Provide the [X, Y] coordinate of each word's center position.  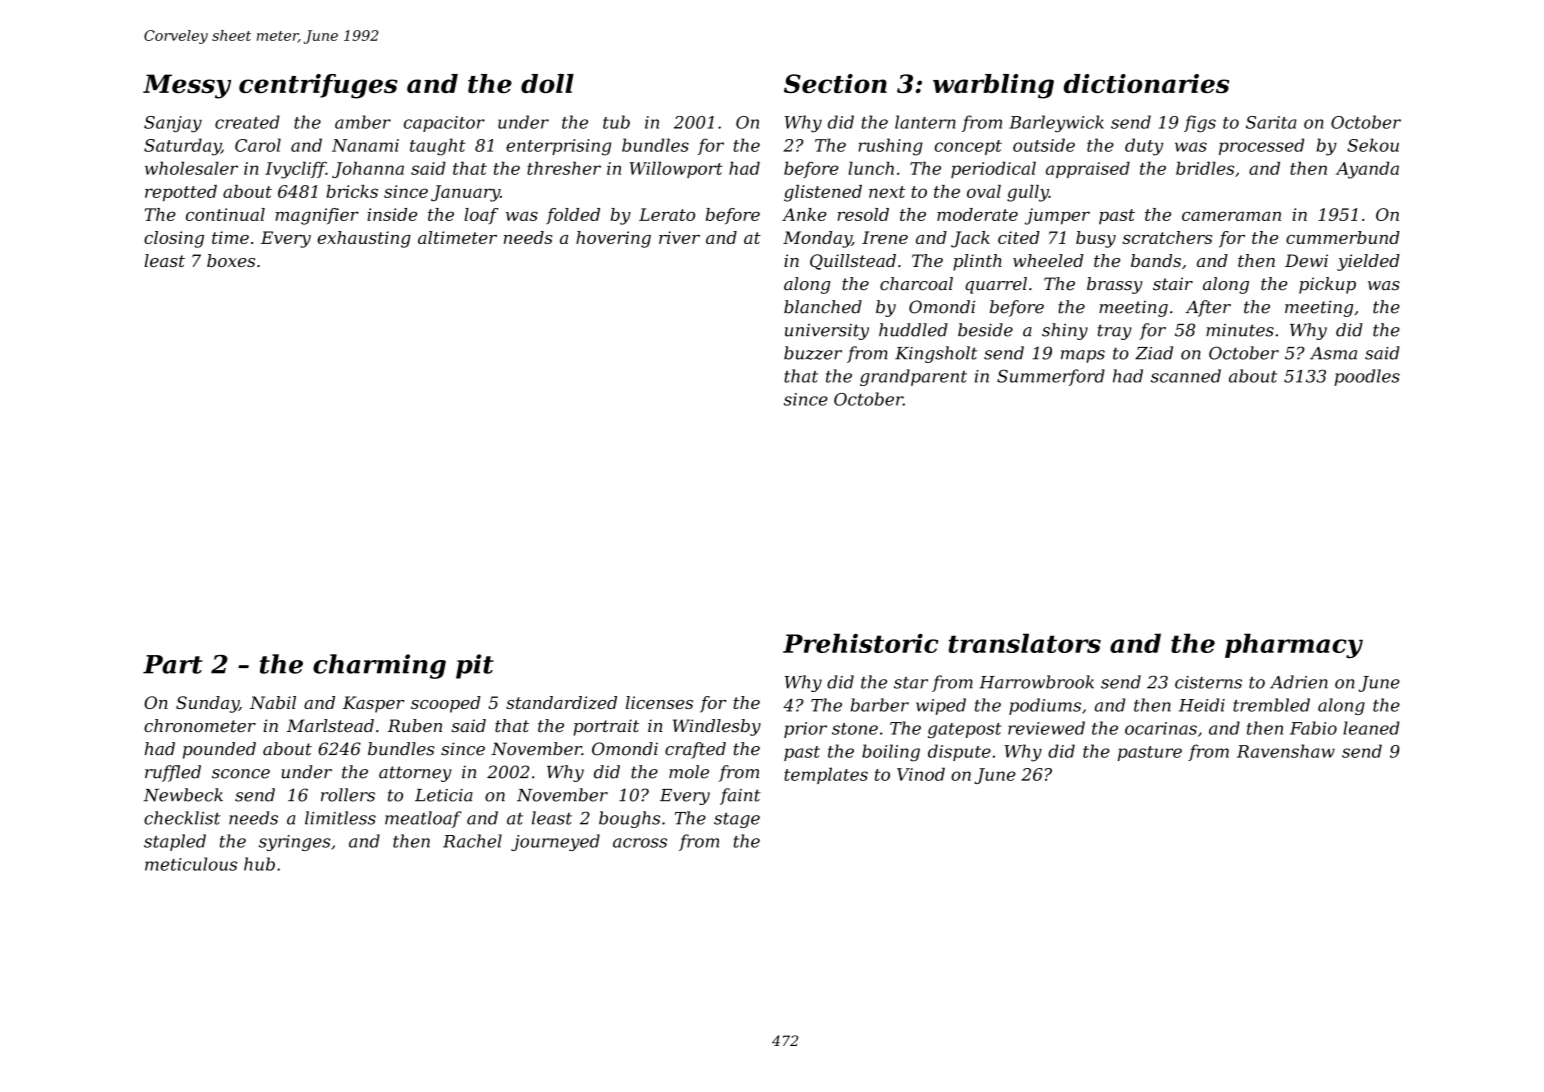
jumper [1057, 216]
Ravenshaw [1286, 751]
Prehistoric [860, 643]
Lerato [667, 214]
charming [379, 666]
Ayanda [1367, 170]
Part [173, 664]
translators [1025, 643]
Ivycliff [295, 170]
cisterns [1208, 682]
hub [259, 864]
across [640, 843]
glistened [823, 193]
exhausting [364, 239]
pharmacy [1294, 645]
